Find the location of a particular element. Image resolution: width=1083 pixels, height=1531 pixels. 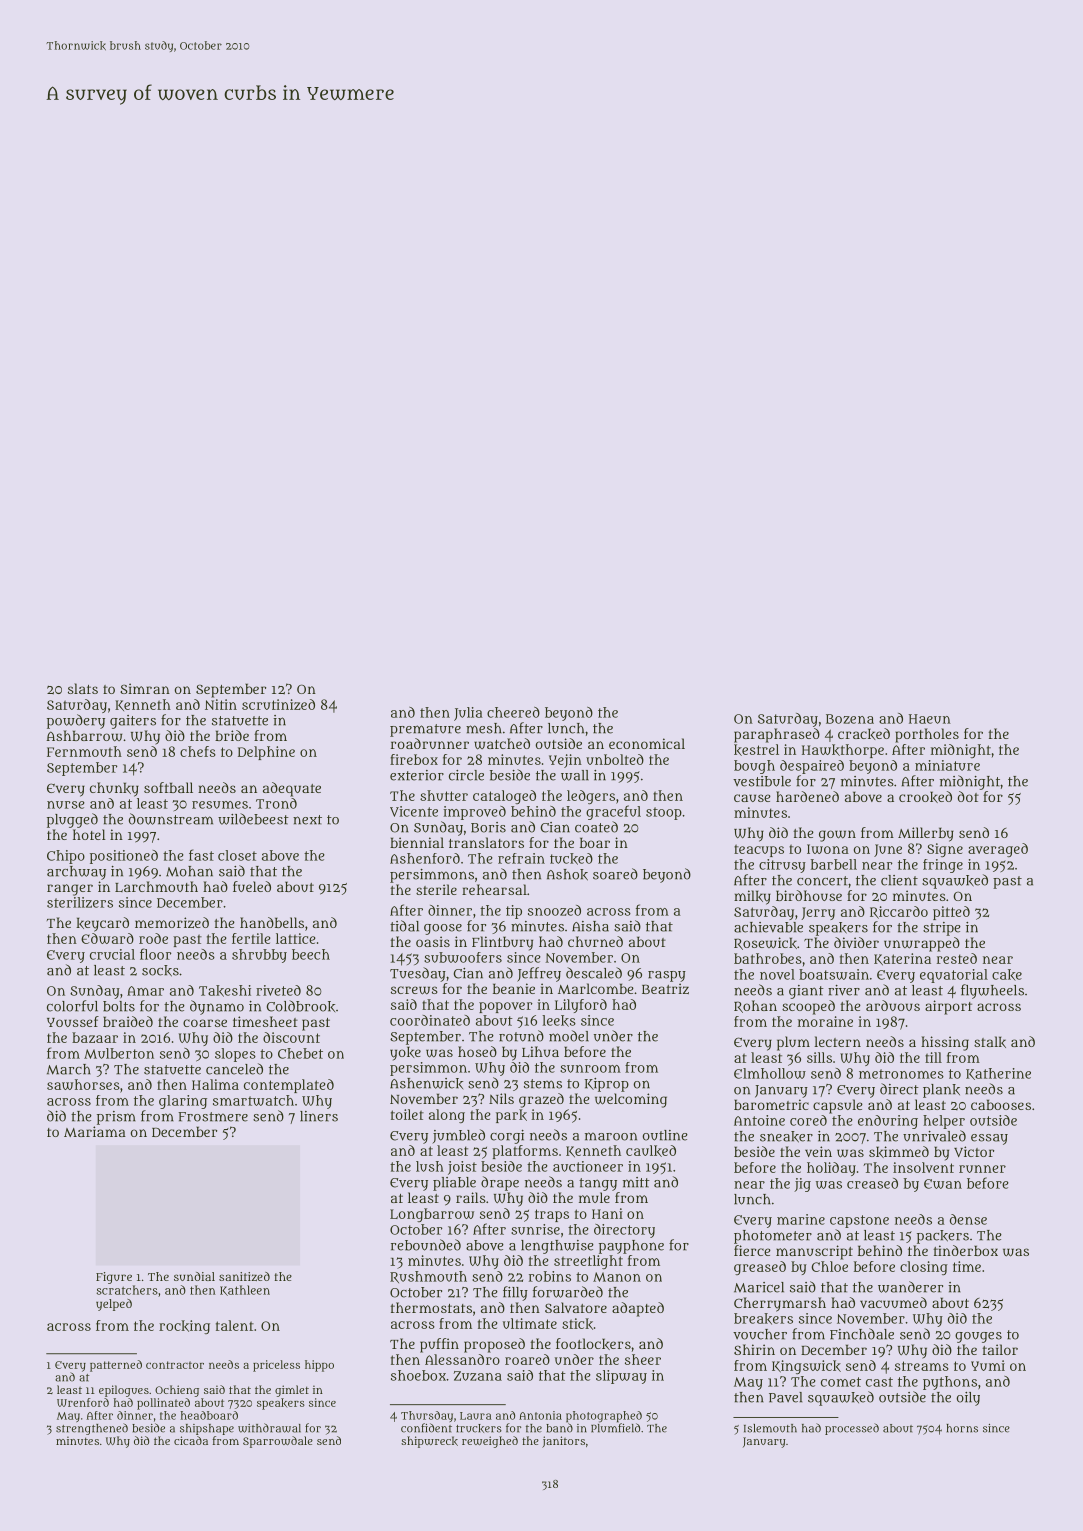

Youssef is located at coordinates (73, 1021).
